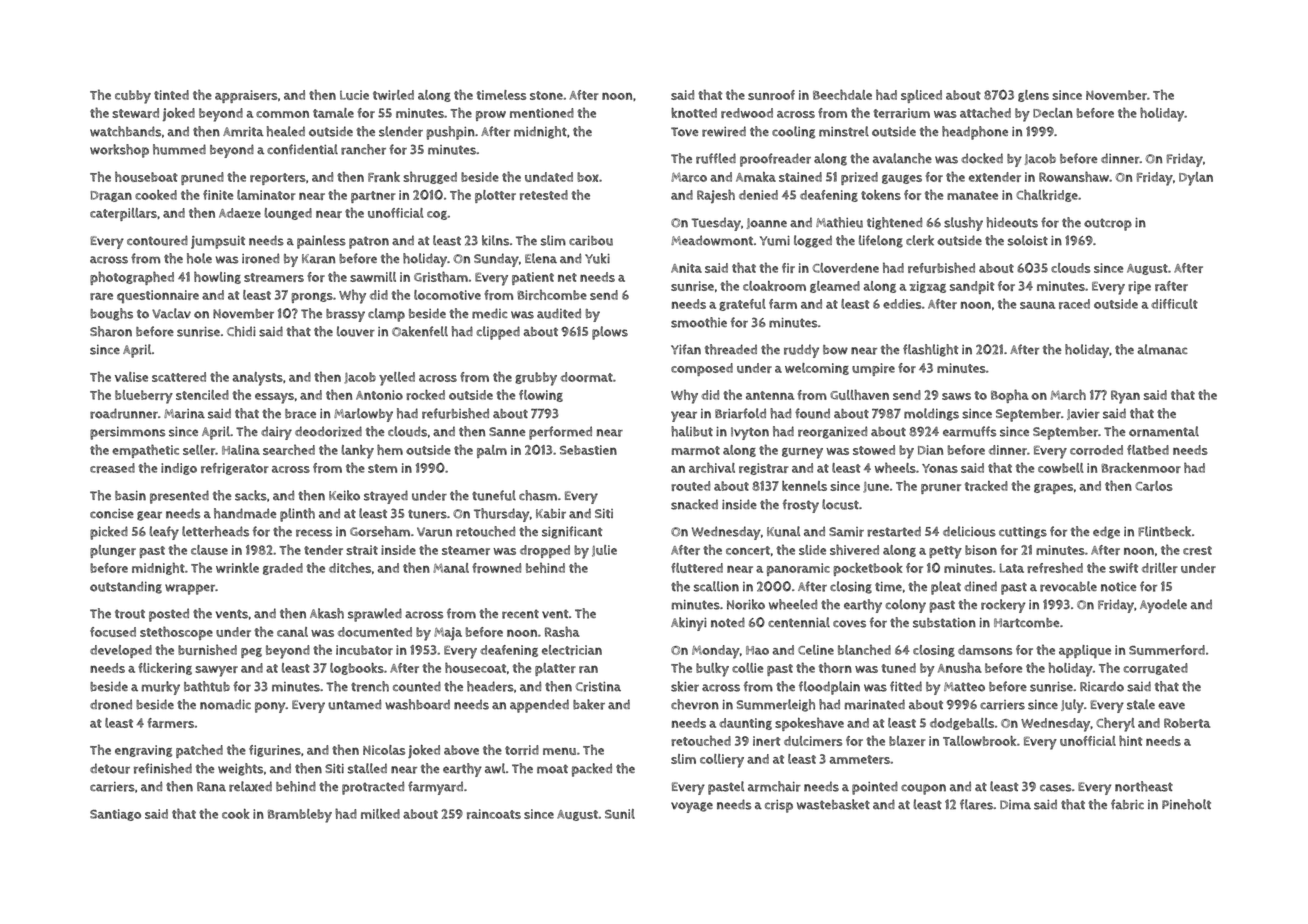 This screenshot has height=924, width=1308. Describe the element at coordinates (179, 377) in the screenshot. I see `scattered` at that location.
